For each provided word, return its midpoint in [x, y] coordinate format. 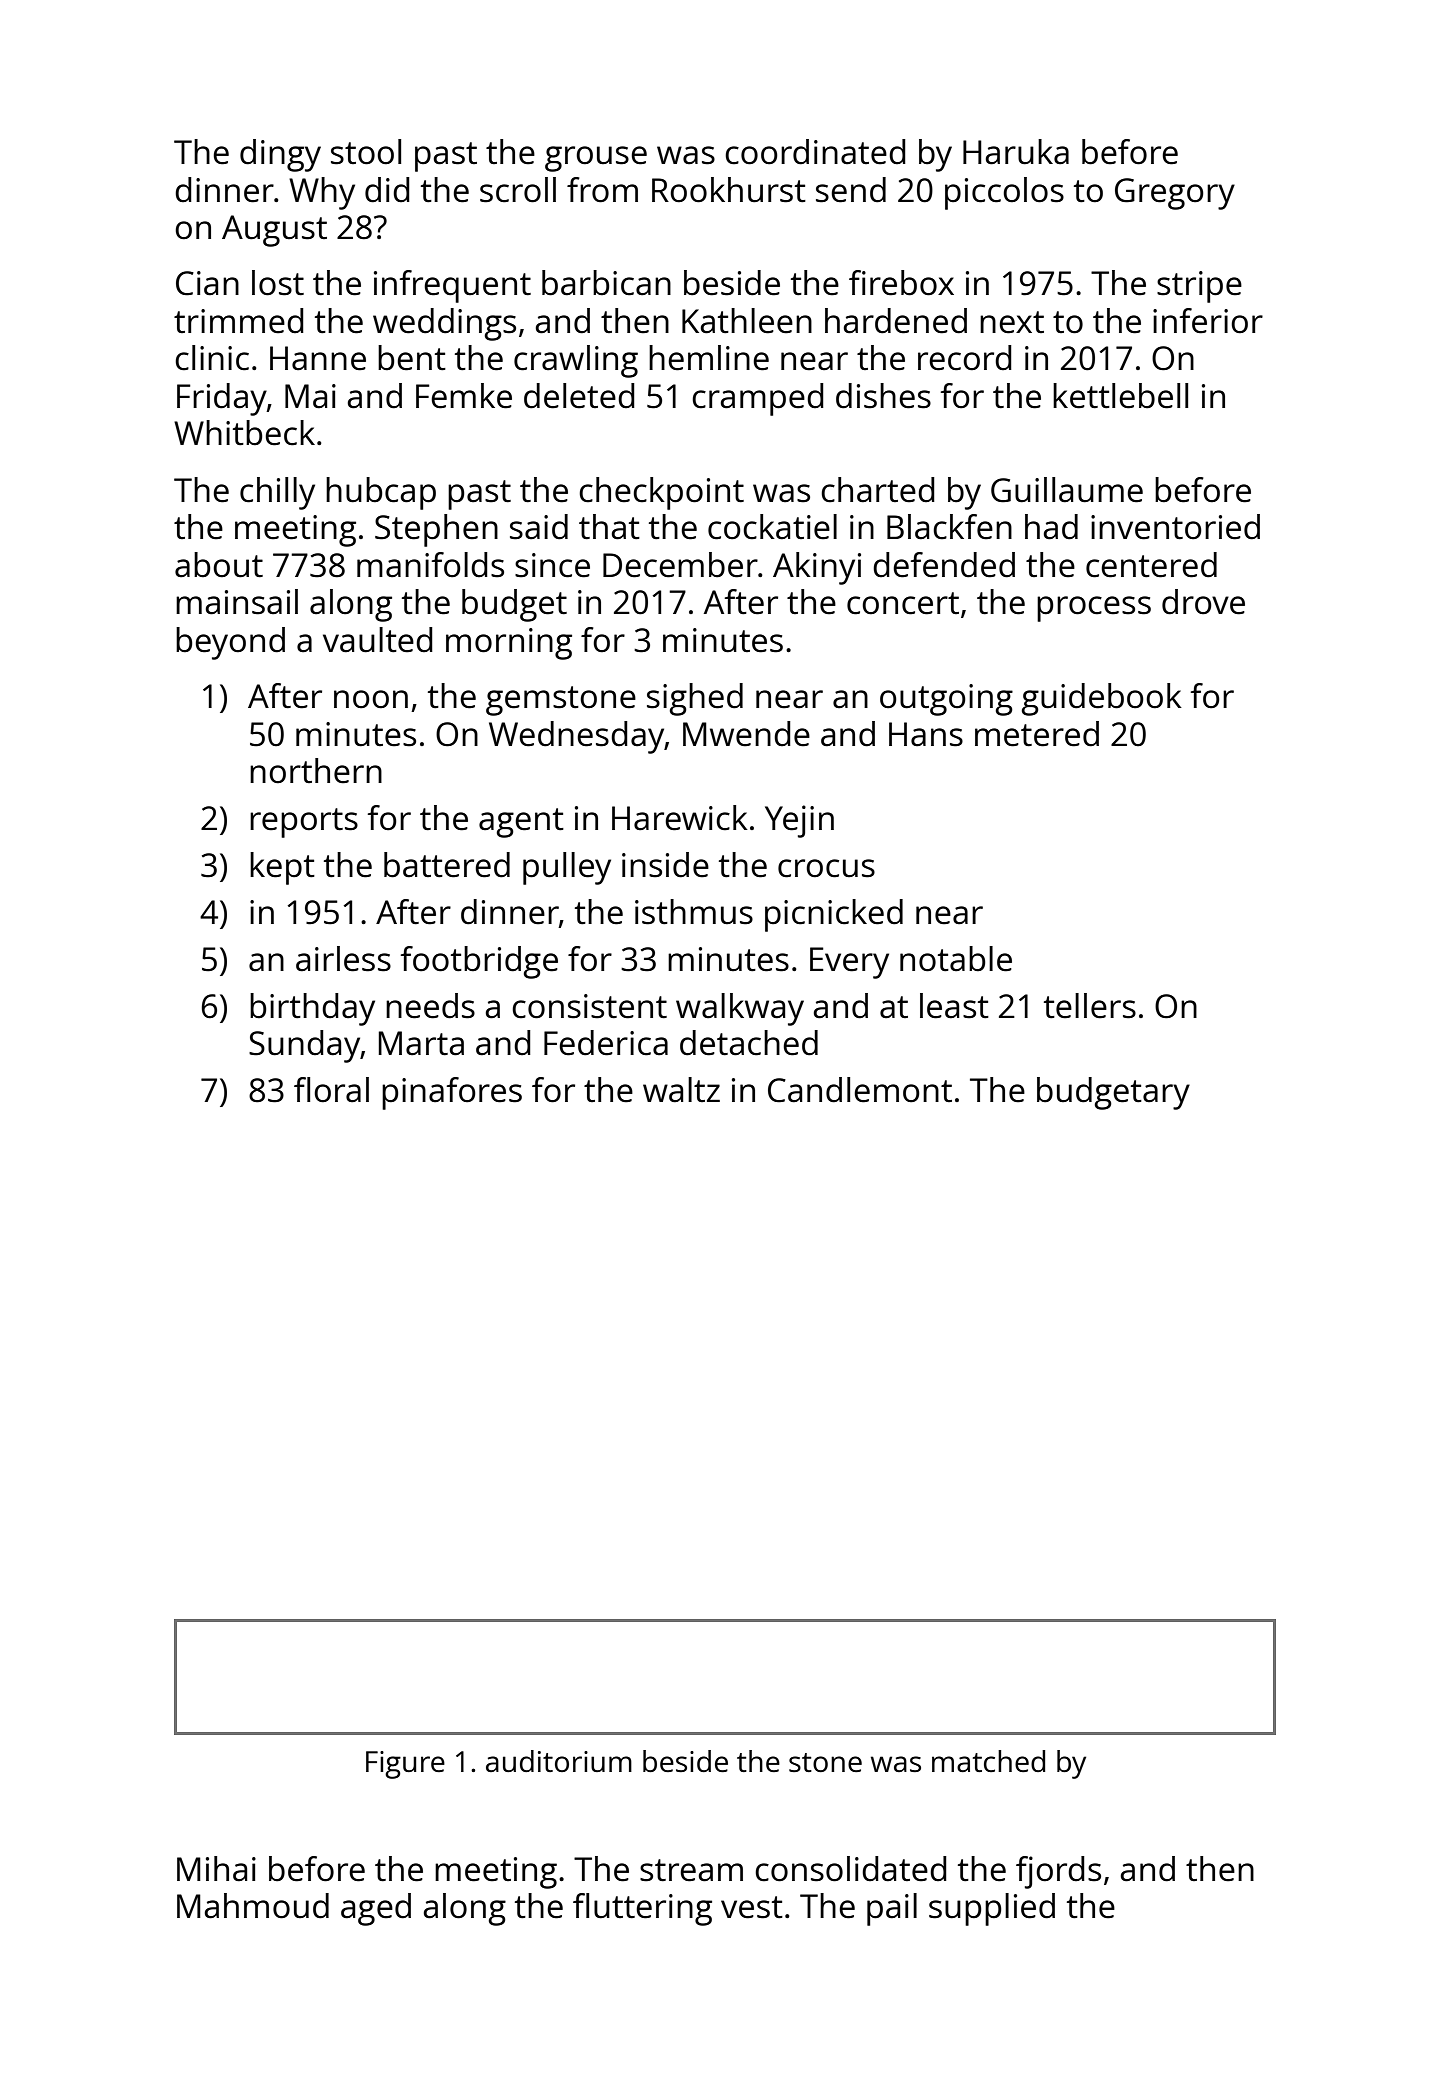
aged [376, 1909]
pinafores [452, 1093]
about [219, 565]
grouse [596, 159]
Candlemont [860, 1090]
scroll [518, 190]
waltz [681, 1090]
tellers [1090, 1006]
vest [752, 1907]
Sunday [304, 1046]
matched [988, 1761]
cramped [758, 399]
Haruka [1016, 152]
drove [1203, 602]
